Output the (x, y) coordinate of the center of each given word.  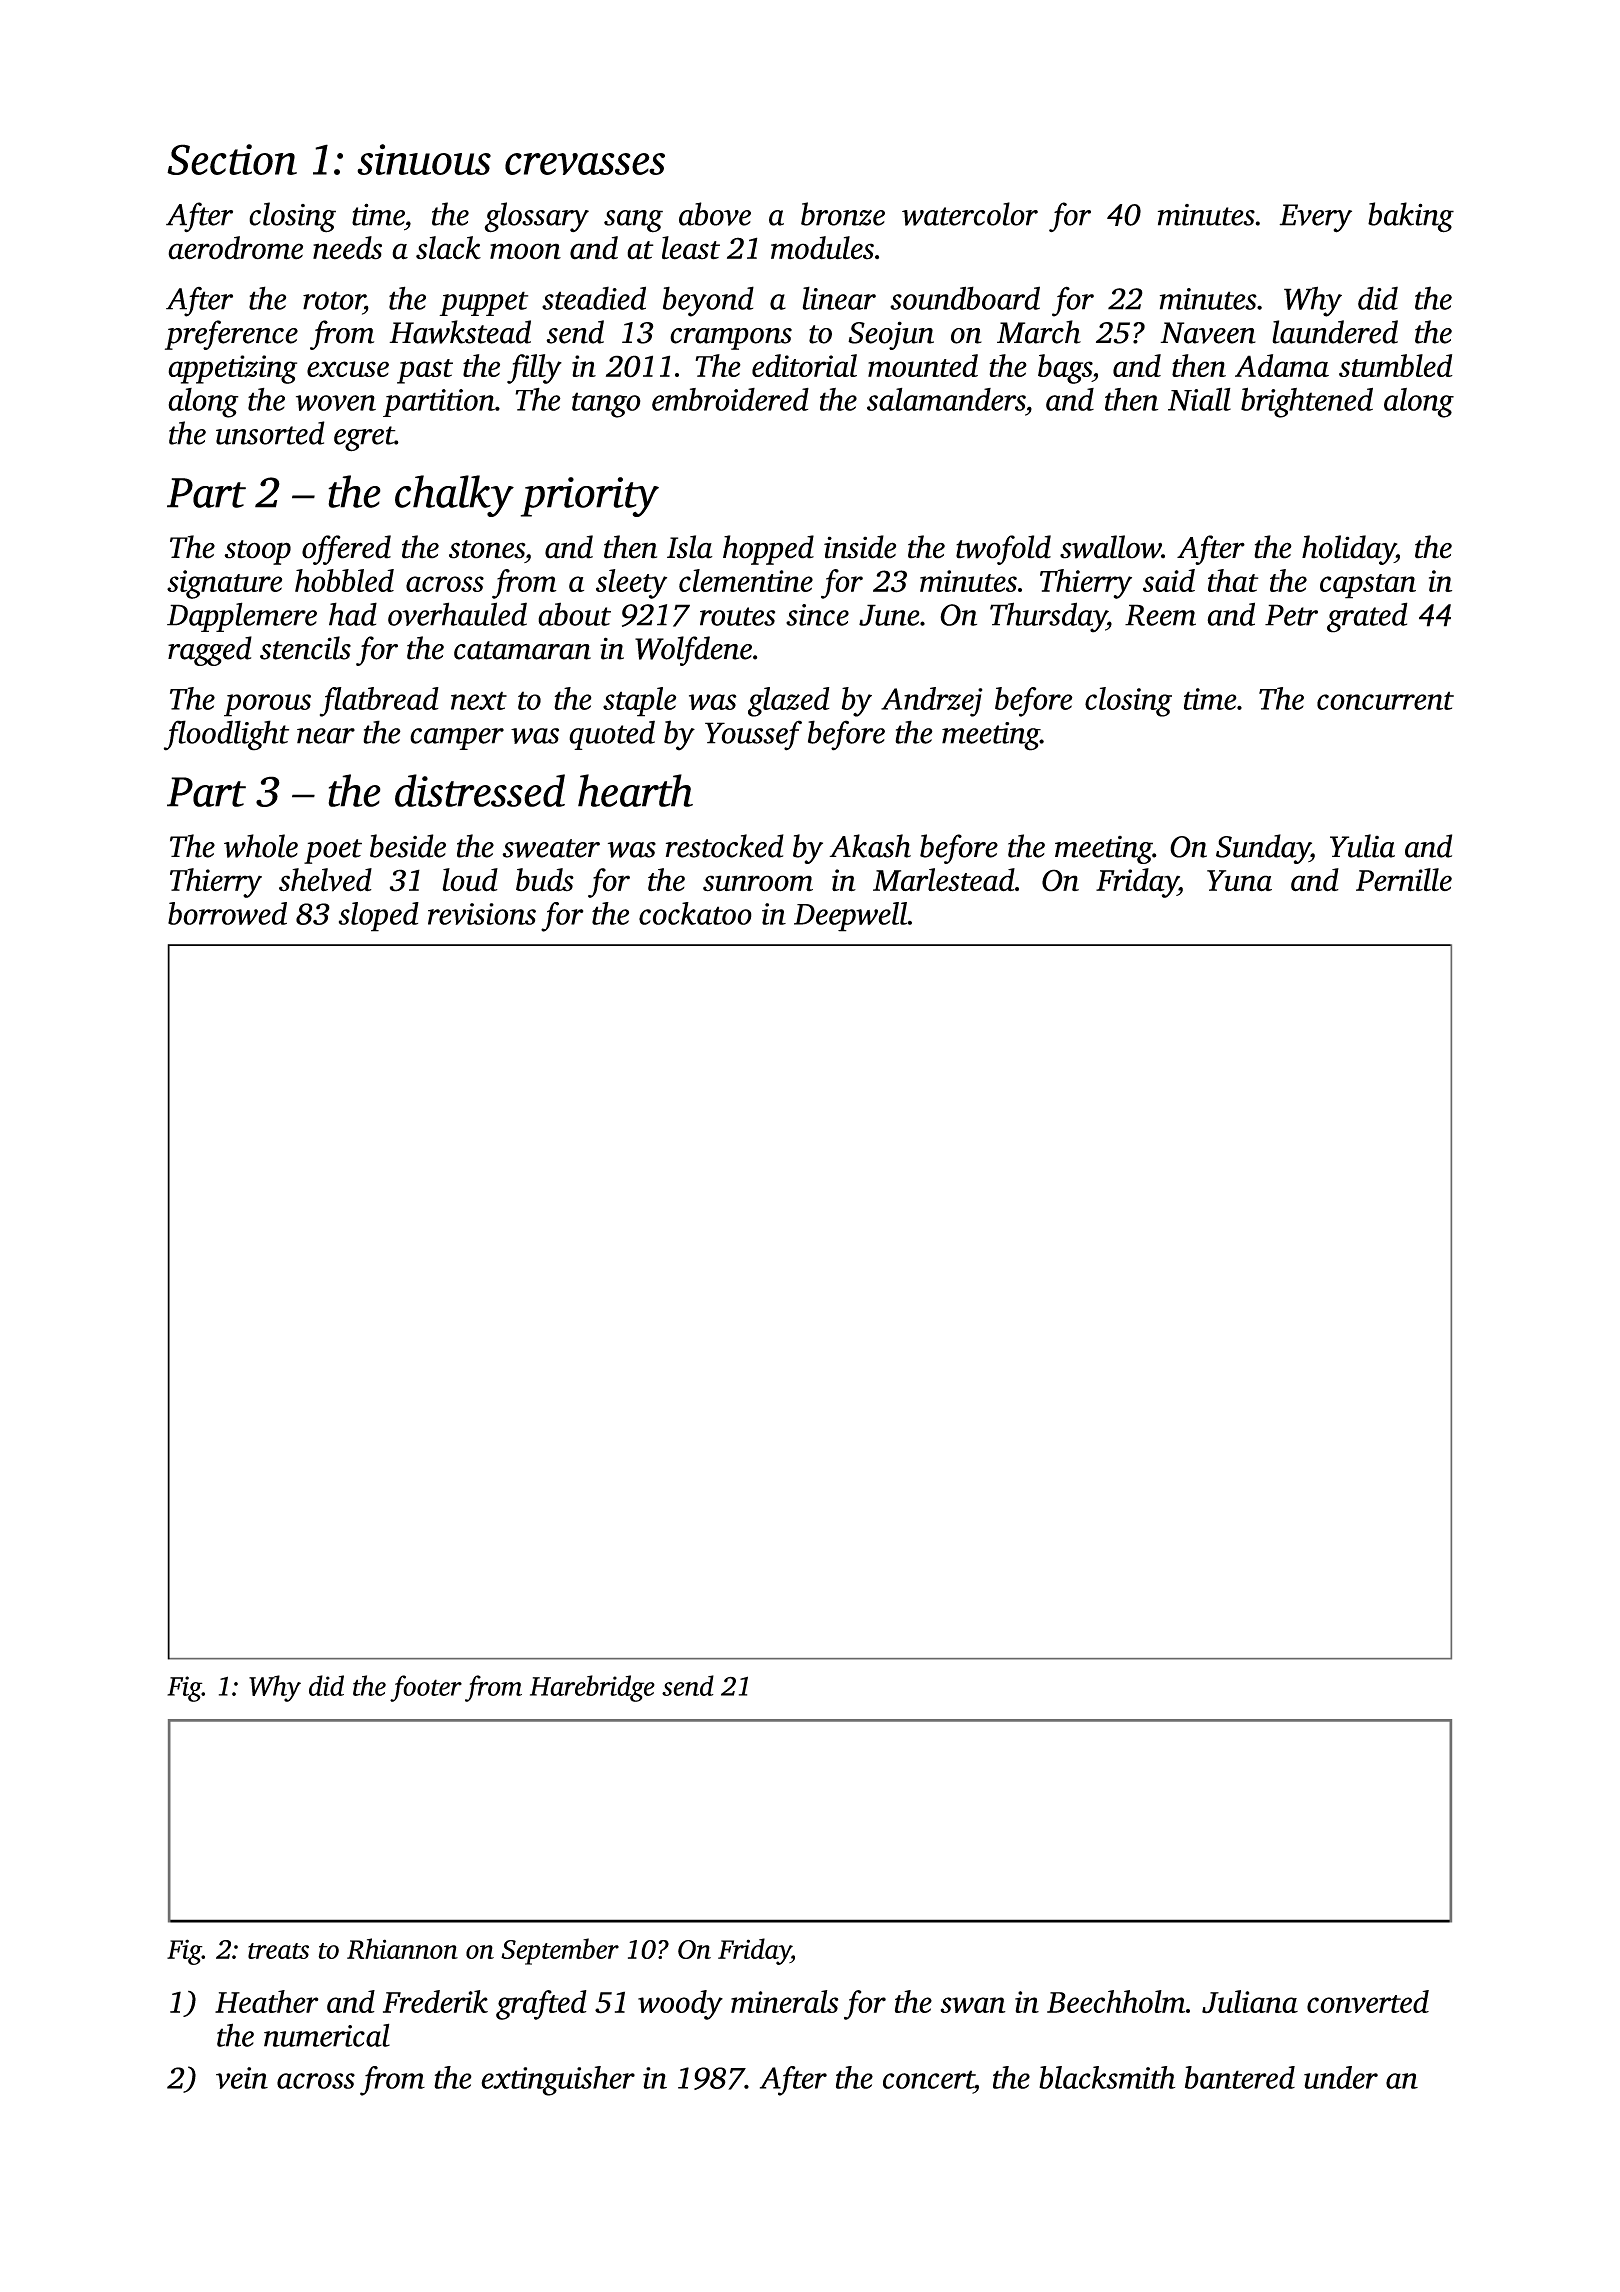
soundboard (965, 298)
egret (364, 439)
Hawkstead (460, 332)
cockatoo (695, 913)
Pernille (1404, 880)
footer (426, 1688)
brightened (1307, 402)
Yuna (1239, 881)
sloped (379, 917)
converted (1368, 2001)
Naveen (1208, 333)
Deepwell (851, 917)
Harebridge (592, 1688)
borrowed (227, 913)
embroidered (730, 399)
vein (242, 2078)
